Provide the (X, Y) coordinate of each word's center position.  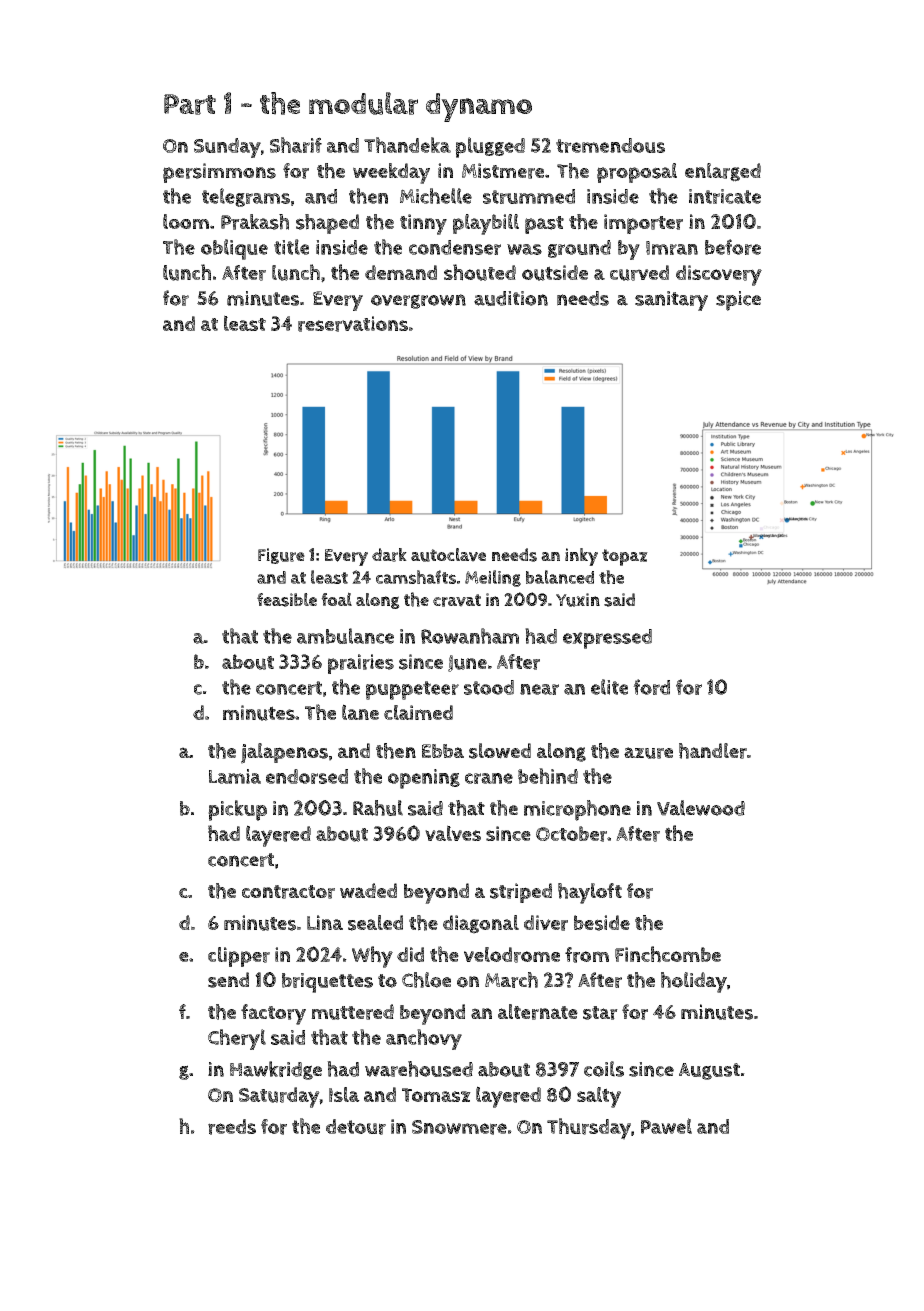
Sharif (296, 145)
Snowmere (459, 1127)
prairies (361, 664)
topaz (625, 557)
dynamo (479, 107)
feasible (287, 600)
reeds (232, 1127)
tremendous (610, 145)
